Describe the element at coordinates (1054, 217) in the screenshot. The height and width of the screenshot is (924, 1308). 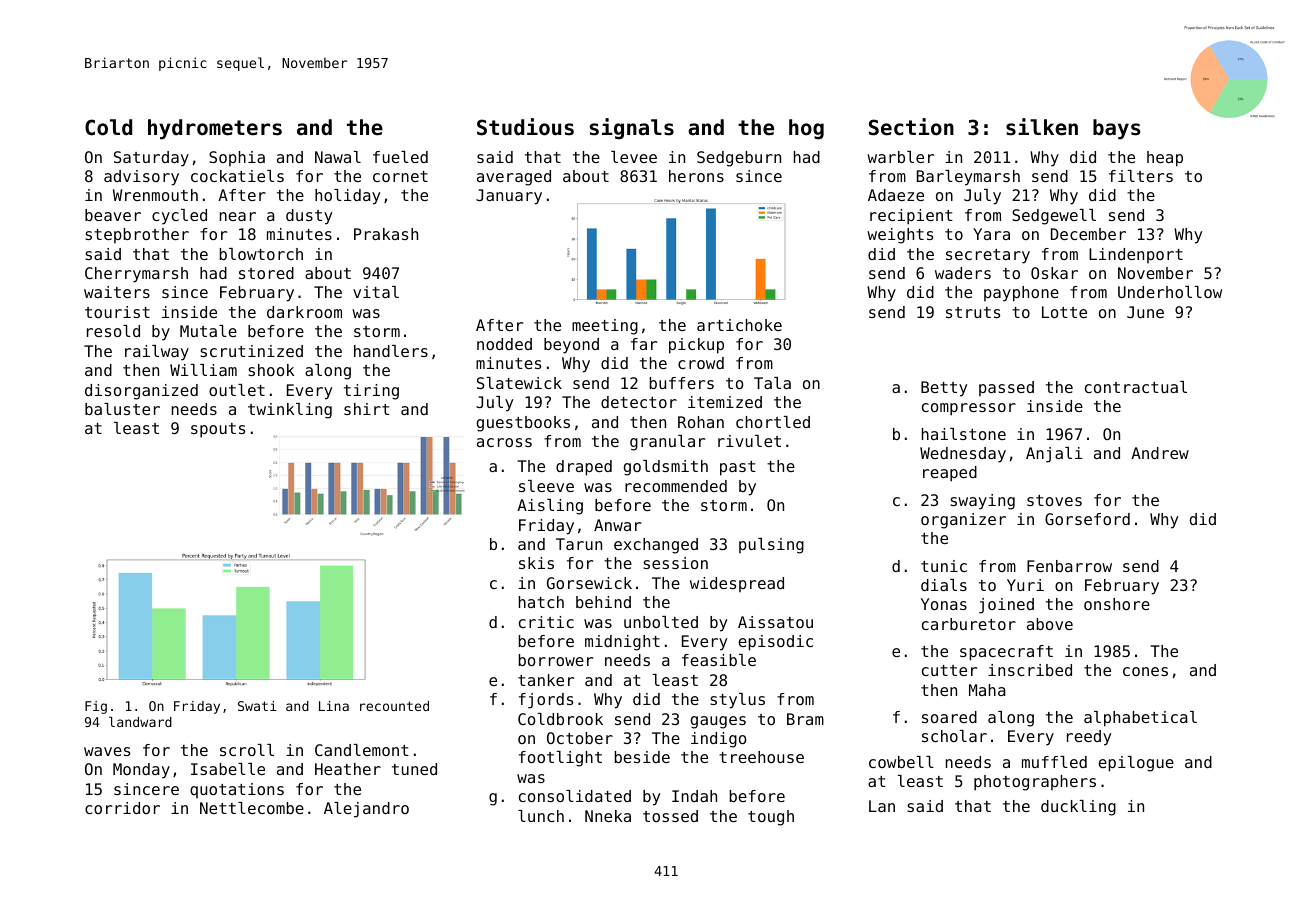
I see `Sedgewell` at that location.
